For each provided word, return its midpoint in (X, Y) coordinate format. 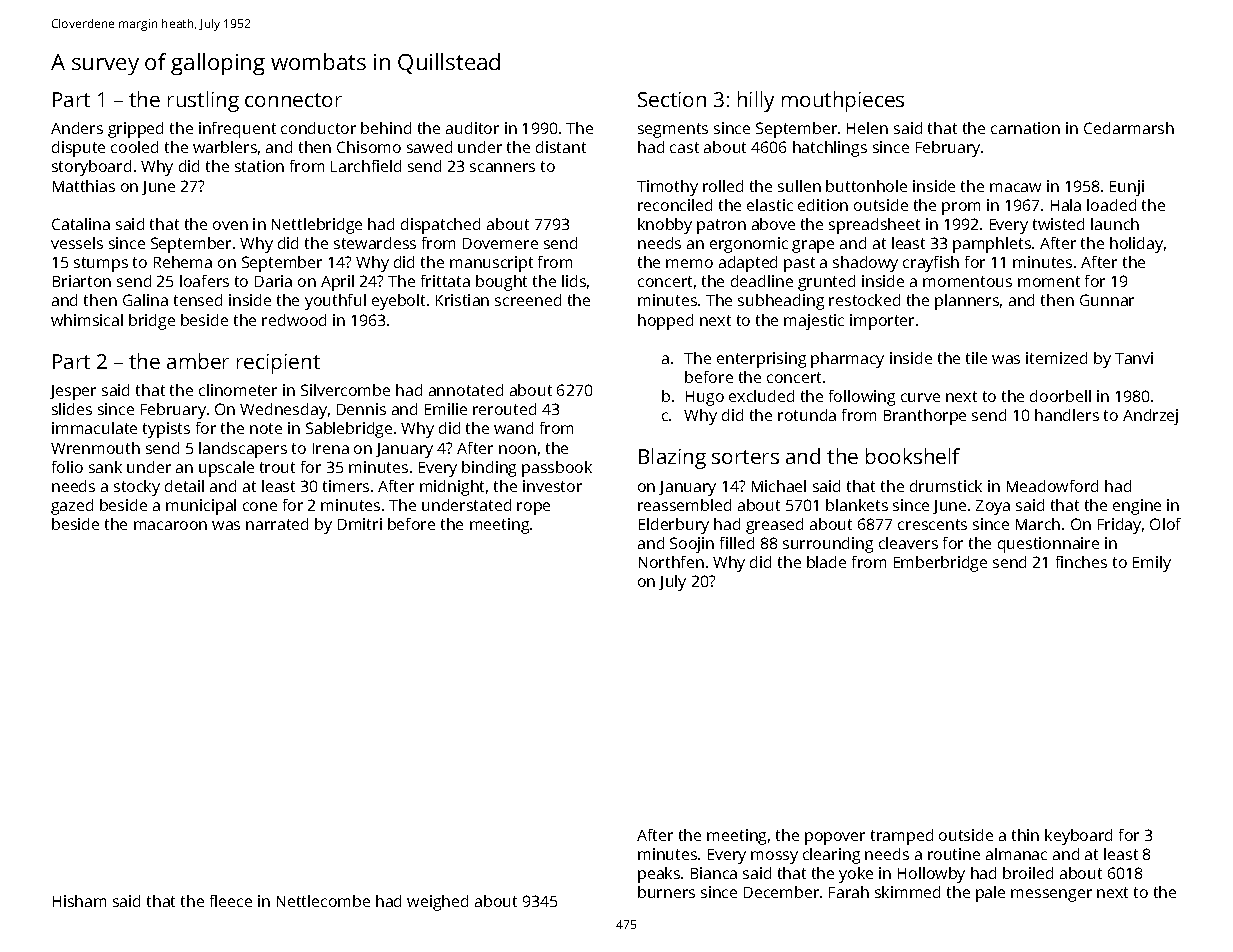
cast (684, 147)
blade (826, 562)
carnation (1025, 128)
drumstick (946, 486)
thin (1025, 835)
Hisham (79, 901)
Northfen (671, 562)
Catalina (81, 224)
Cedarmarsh (1129, 128)
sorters (745, 457)
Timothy (667, 188)
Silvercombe (345, 390)
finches (1081, 562)
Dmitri (360, 524)
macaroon (170, 525)
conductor (318, 128)
